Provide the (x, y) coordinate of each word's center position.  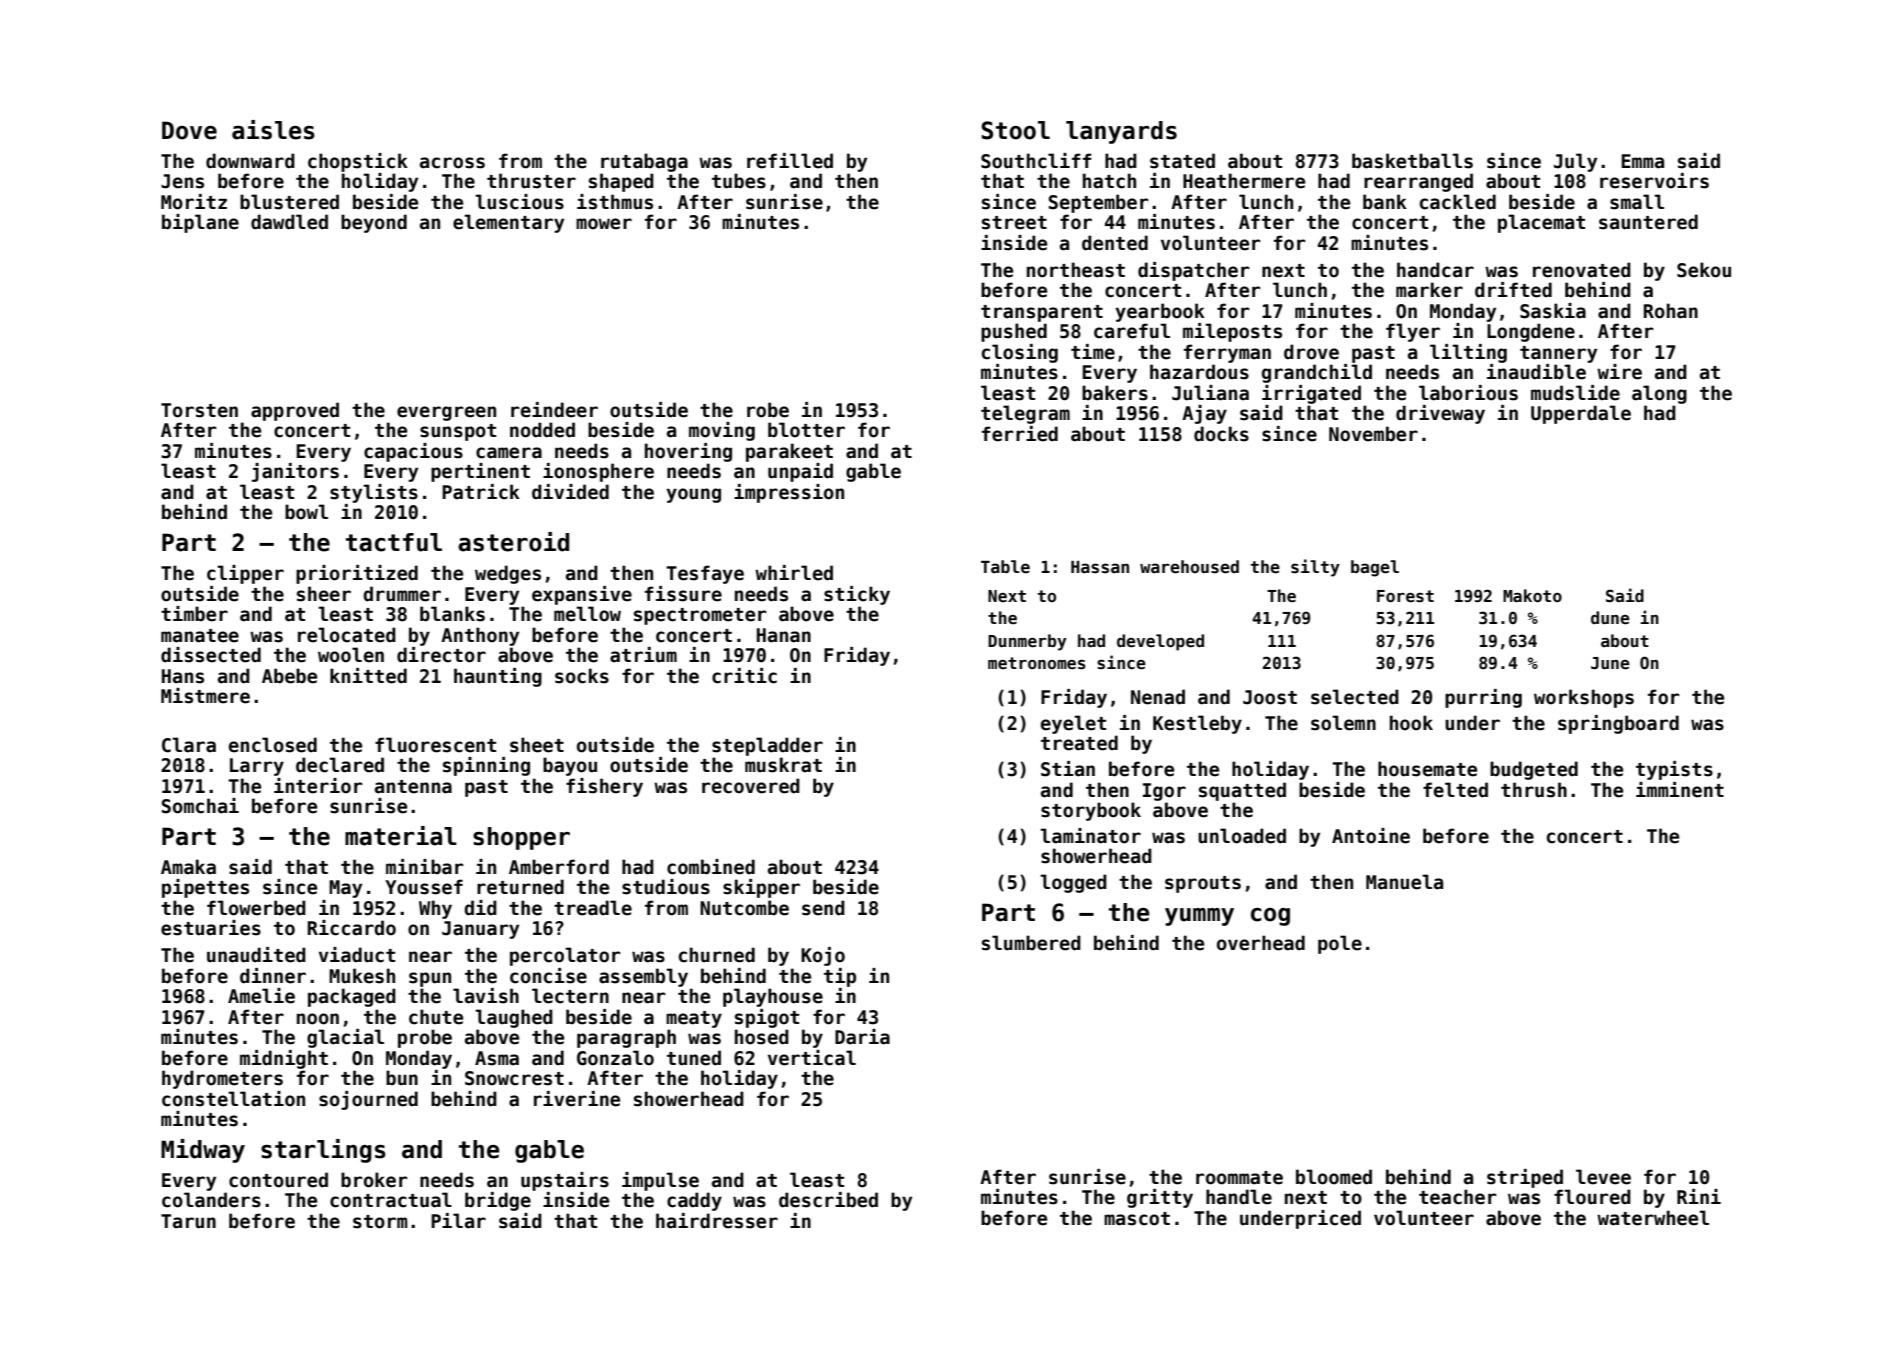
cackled (1458, 202)
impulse (660, 1181)
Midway (203, 1151)
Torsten (199, 410)
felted (1455, 790)
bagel (1375, 568)
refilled (790, 161)
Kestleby (1197, 724)
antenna (413, 787)
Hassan (1100, 567)
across (452, 163)
